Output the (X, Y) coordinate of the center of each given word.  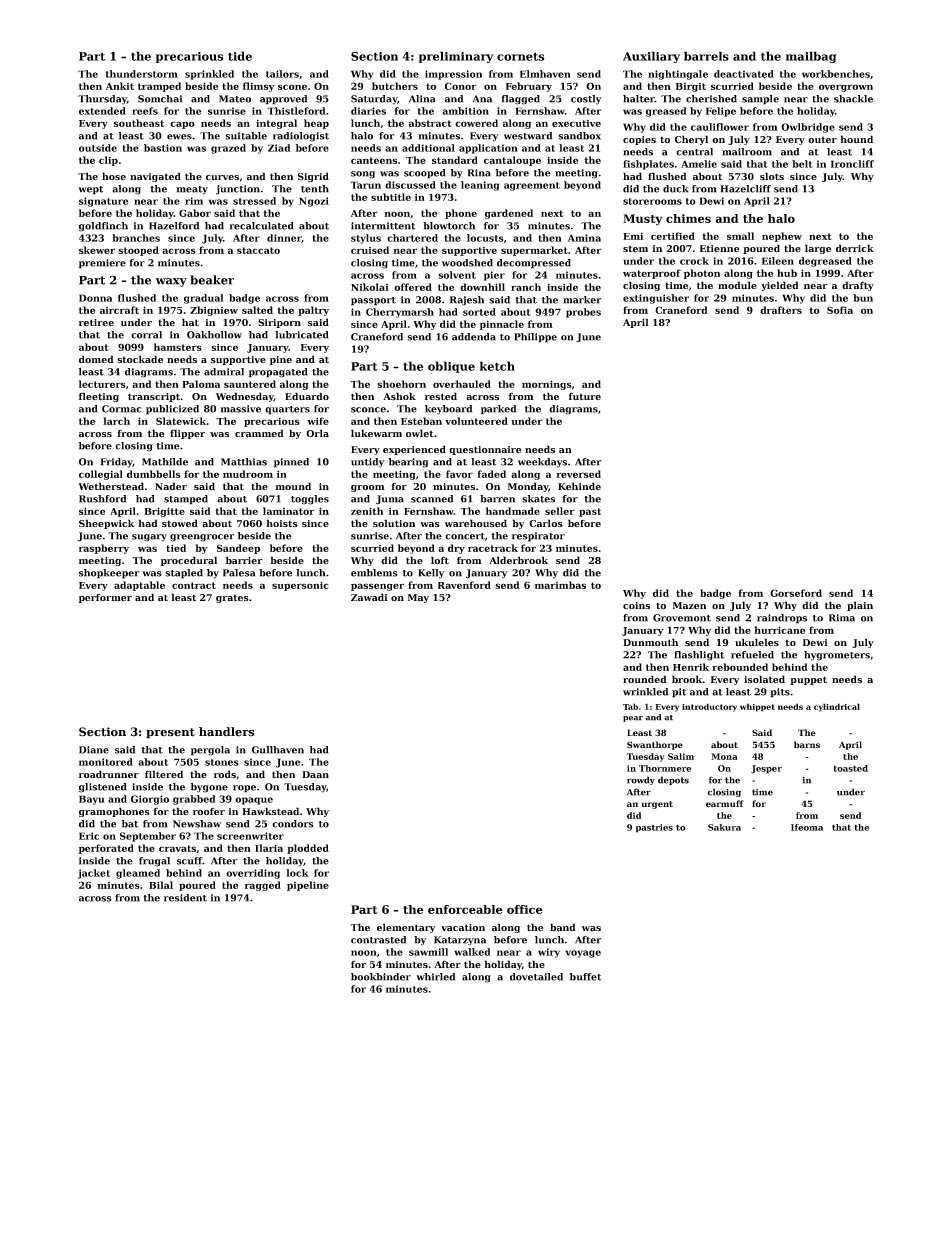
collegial (101, 475)
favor (459, 474)
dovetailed (536, 977)
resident (185, 898)
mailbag (811, 57)
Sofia (840, 310)
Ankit (120, 86)
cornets (520, 56)
